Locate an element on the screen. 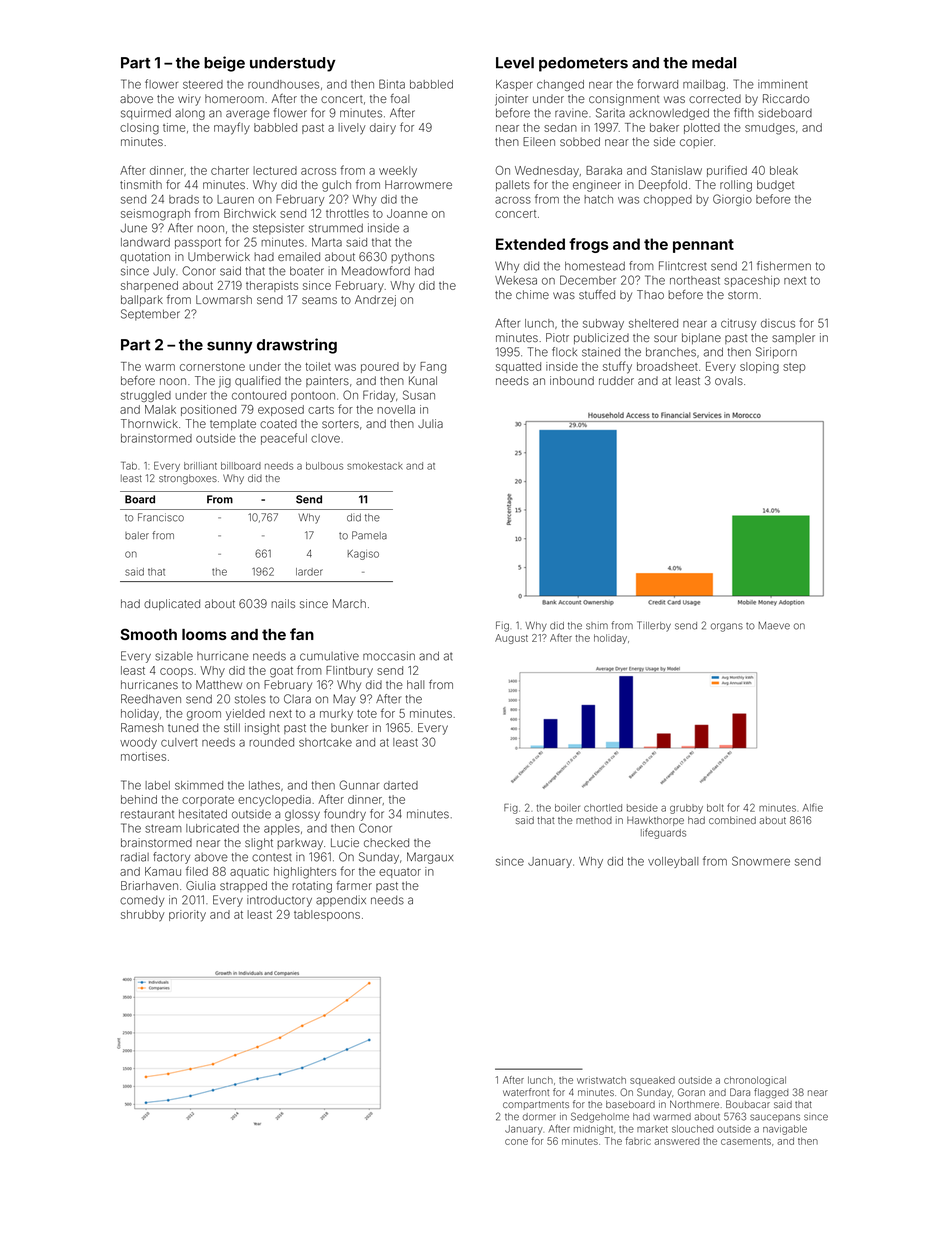 This screenshot has height=1233, width=952. Snowmere is located at coordinates (761, 861).
